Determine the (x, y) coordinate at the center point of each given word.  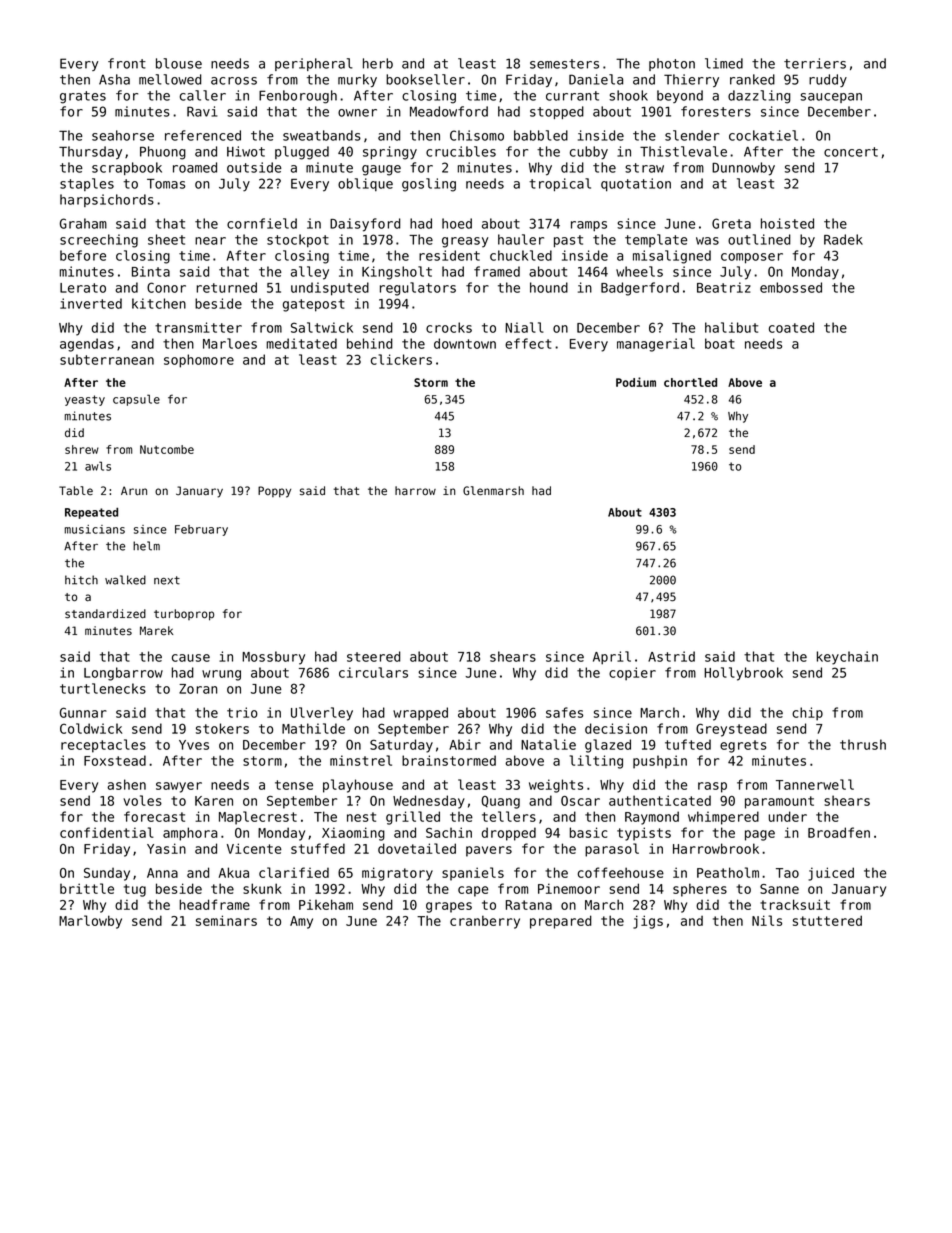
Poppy (274, 492)
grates (83, 97)
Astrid (671, 656)
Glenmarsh (493, 491)
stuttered (827, 920)
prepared (561, 922)
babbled (541, 135)
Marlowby (90, 922)
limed (724, 63)
